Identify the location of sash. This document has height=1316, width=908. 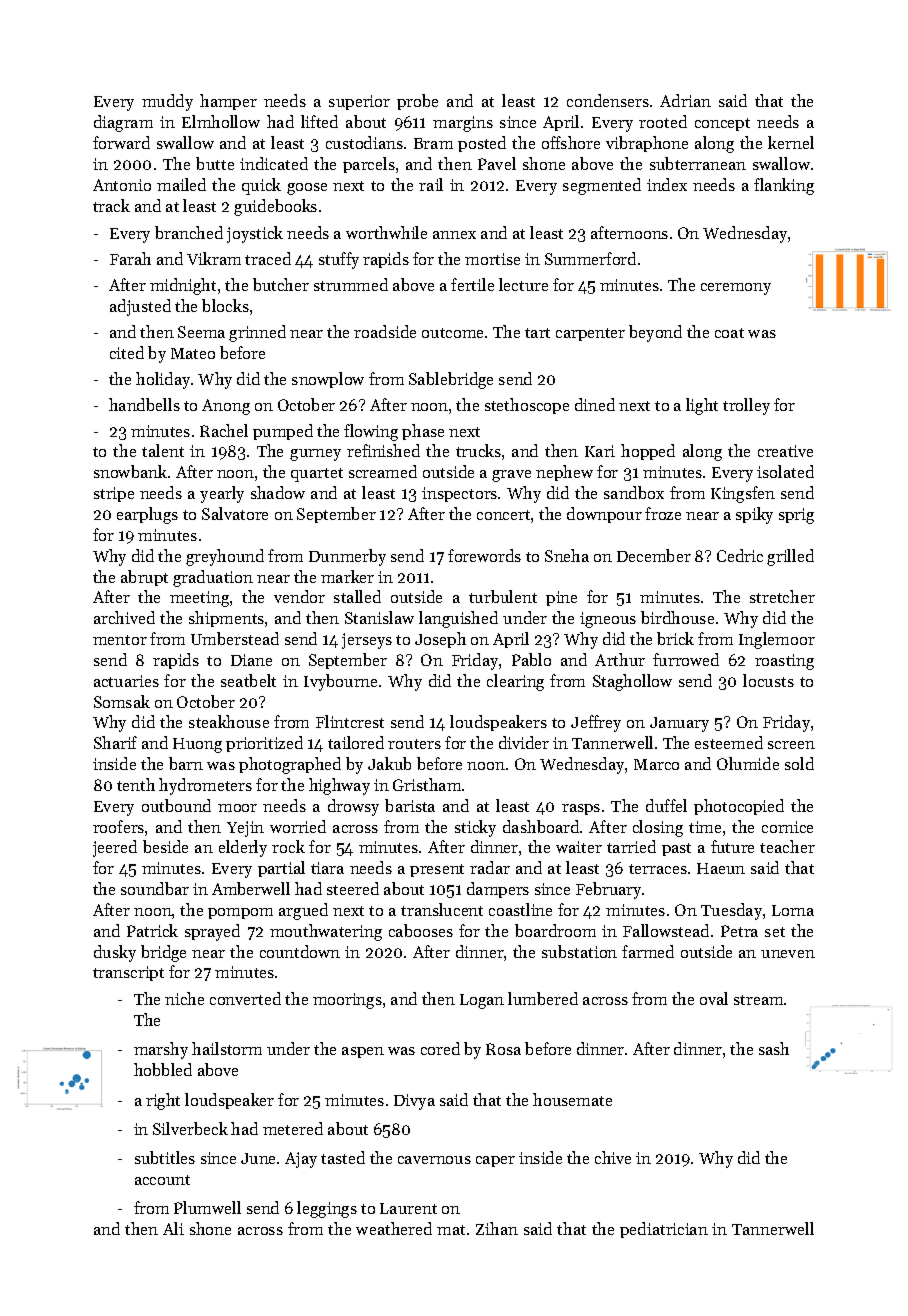
(774, 1048).
